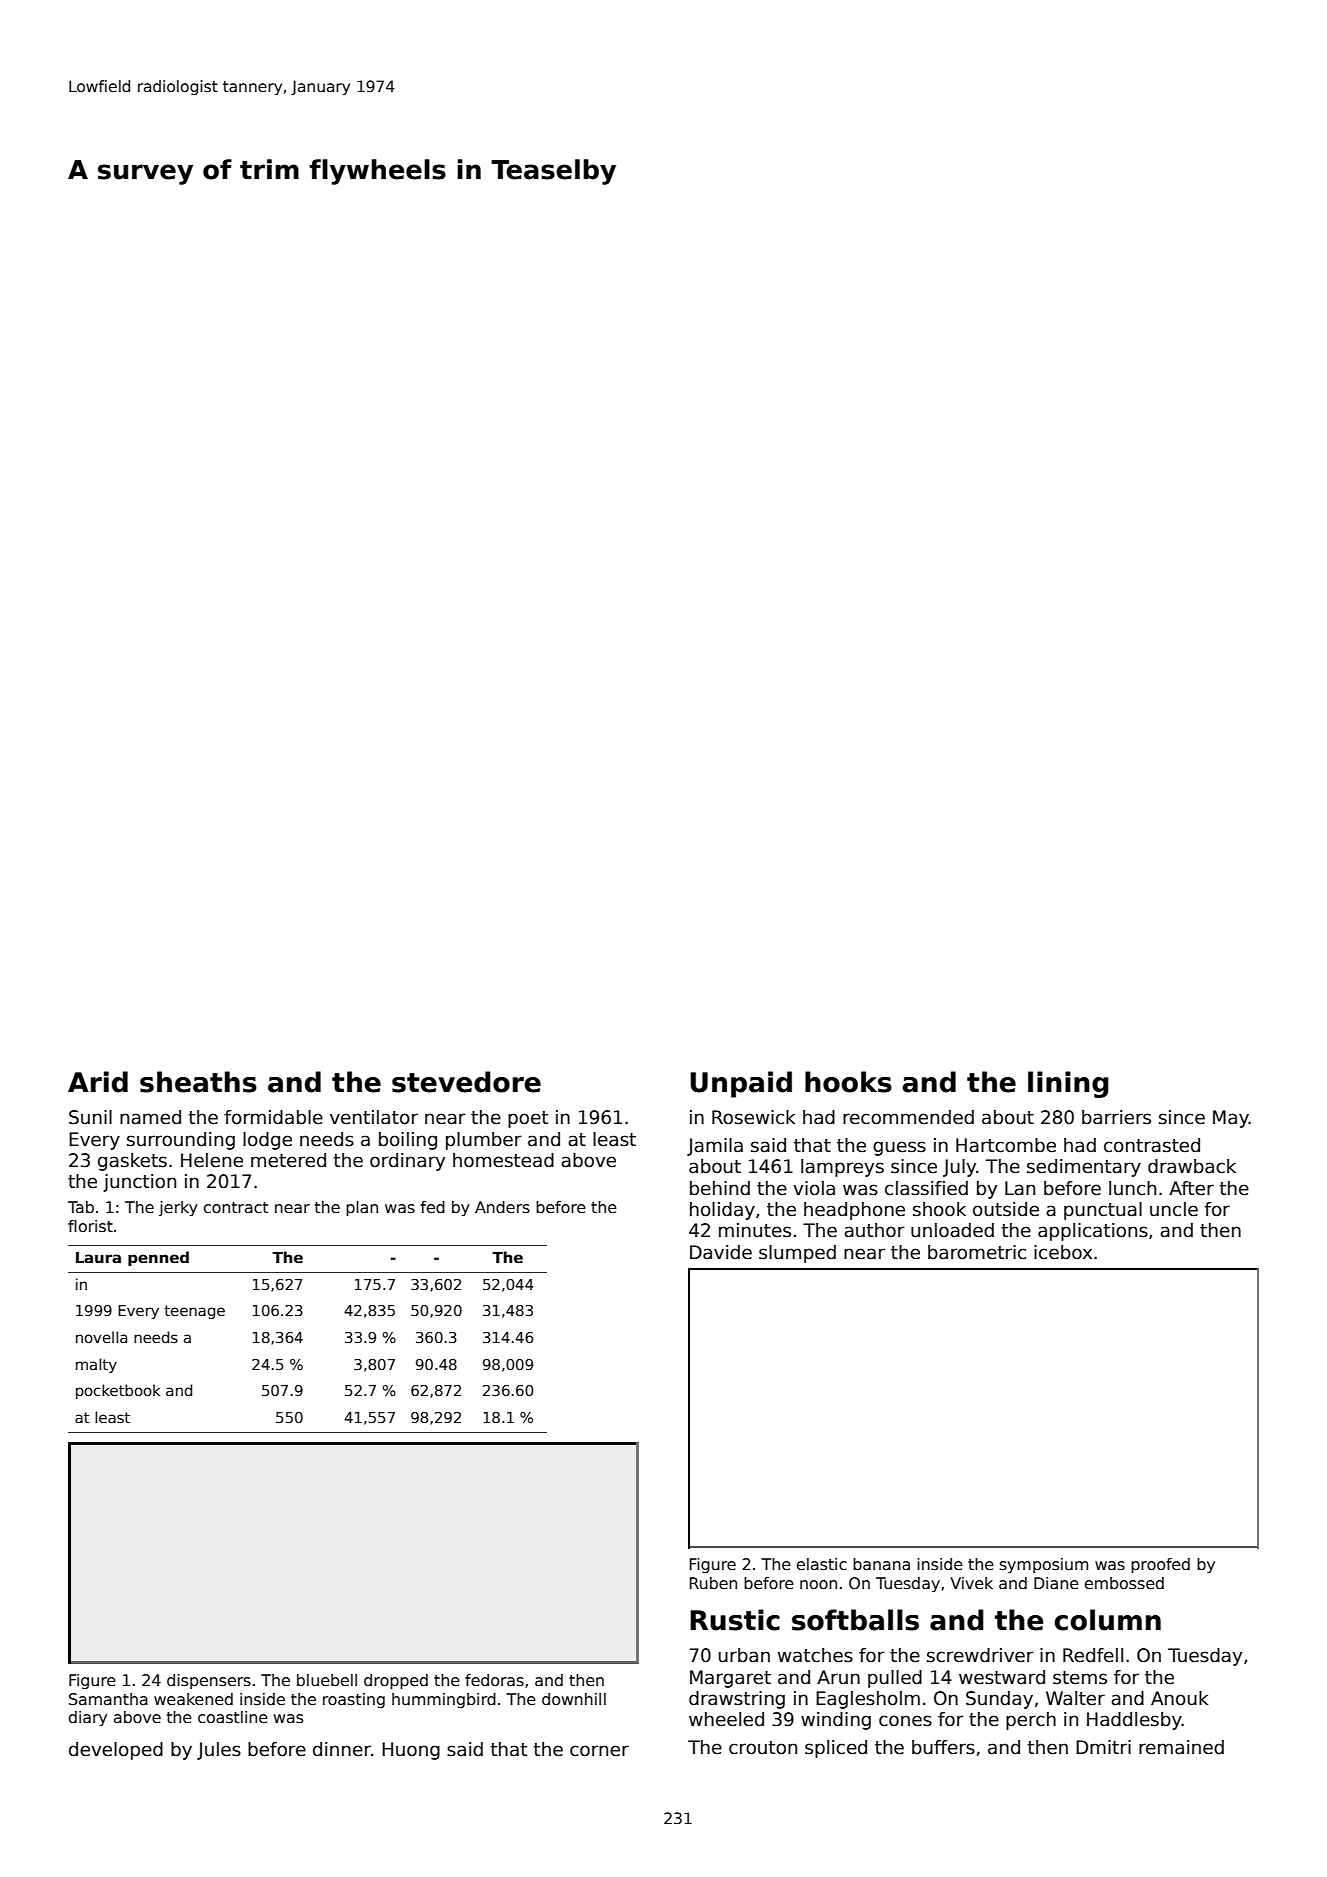 The height and width of the screenshot is (1877, 1327). I want to click on penned, so click(158, 1258).
